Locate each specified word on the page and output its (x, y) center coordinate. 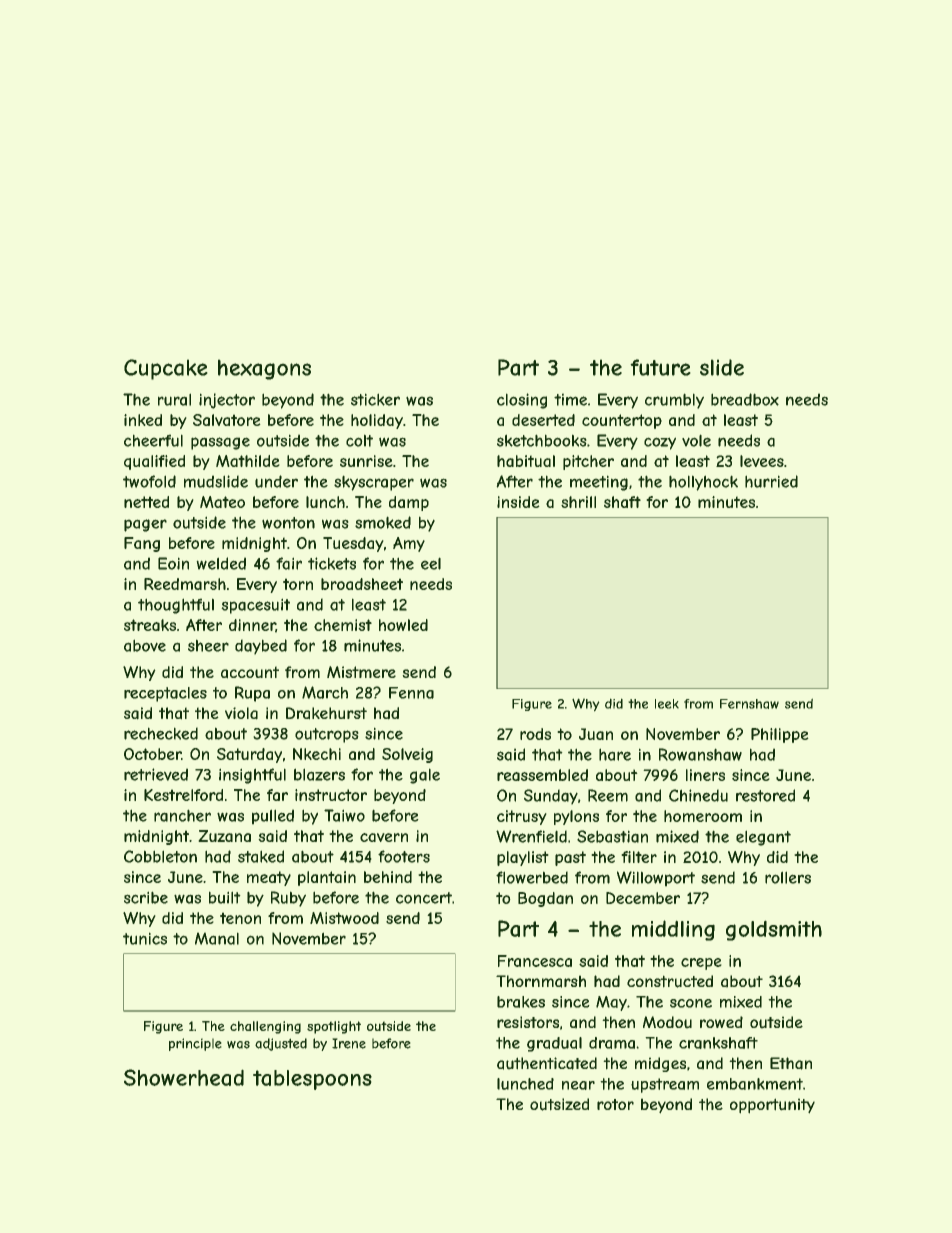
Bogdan (545, 899)
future (660, 367)
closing (522, 401)
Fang (142, 544)
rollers (788, 877)
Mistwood (344, 918)
